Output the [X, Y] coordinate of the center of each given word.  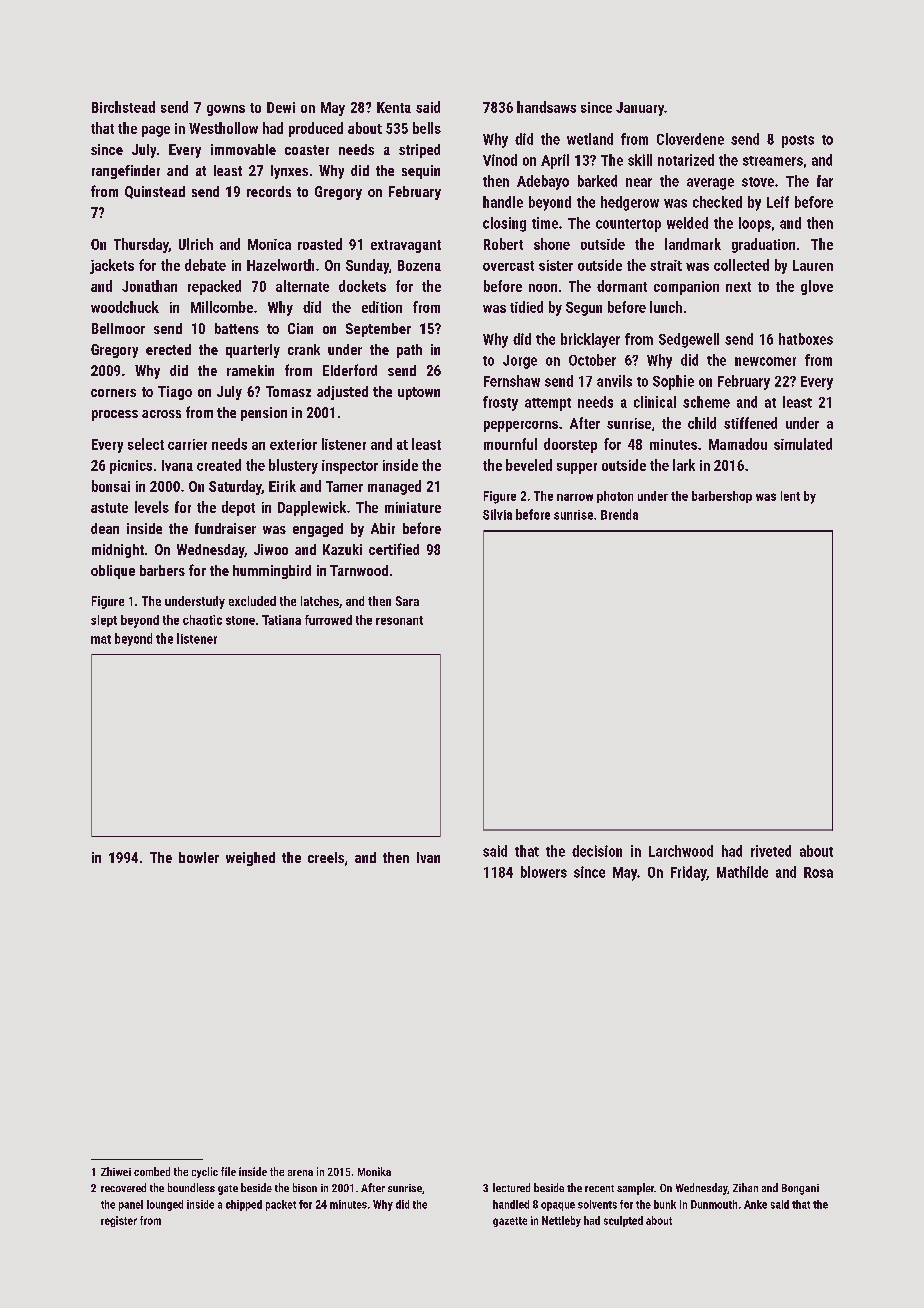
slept [104, 621]
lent [790, 496]
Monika [374, 1171]
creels [326, 857]
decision [597, 851]
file [228, 1171]
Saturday [235, 487]
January [640, 109]
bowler [199, 857]
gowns [226, 110]
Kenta [394, 107]
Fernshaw [512, 381]
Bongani [800, 1189]
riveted [771, 851]
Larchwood [681, 851]
